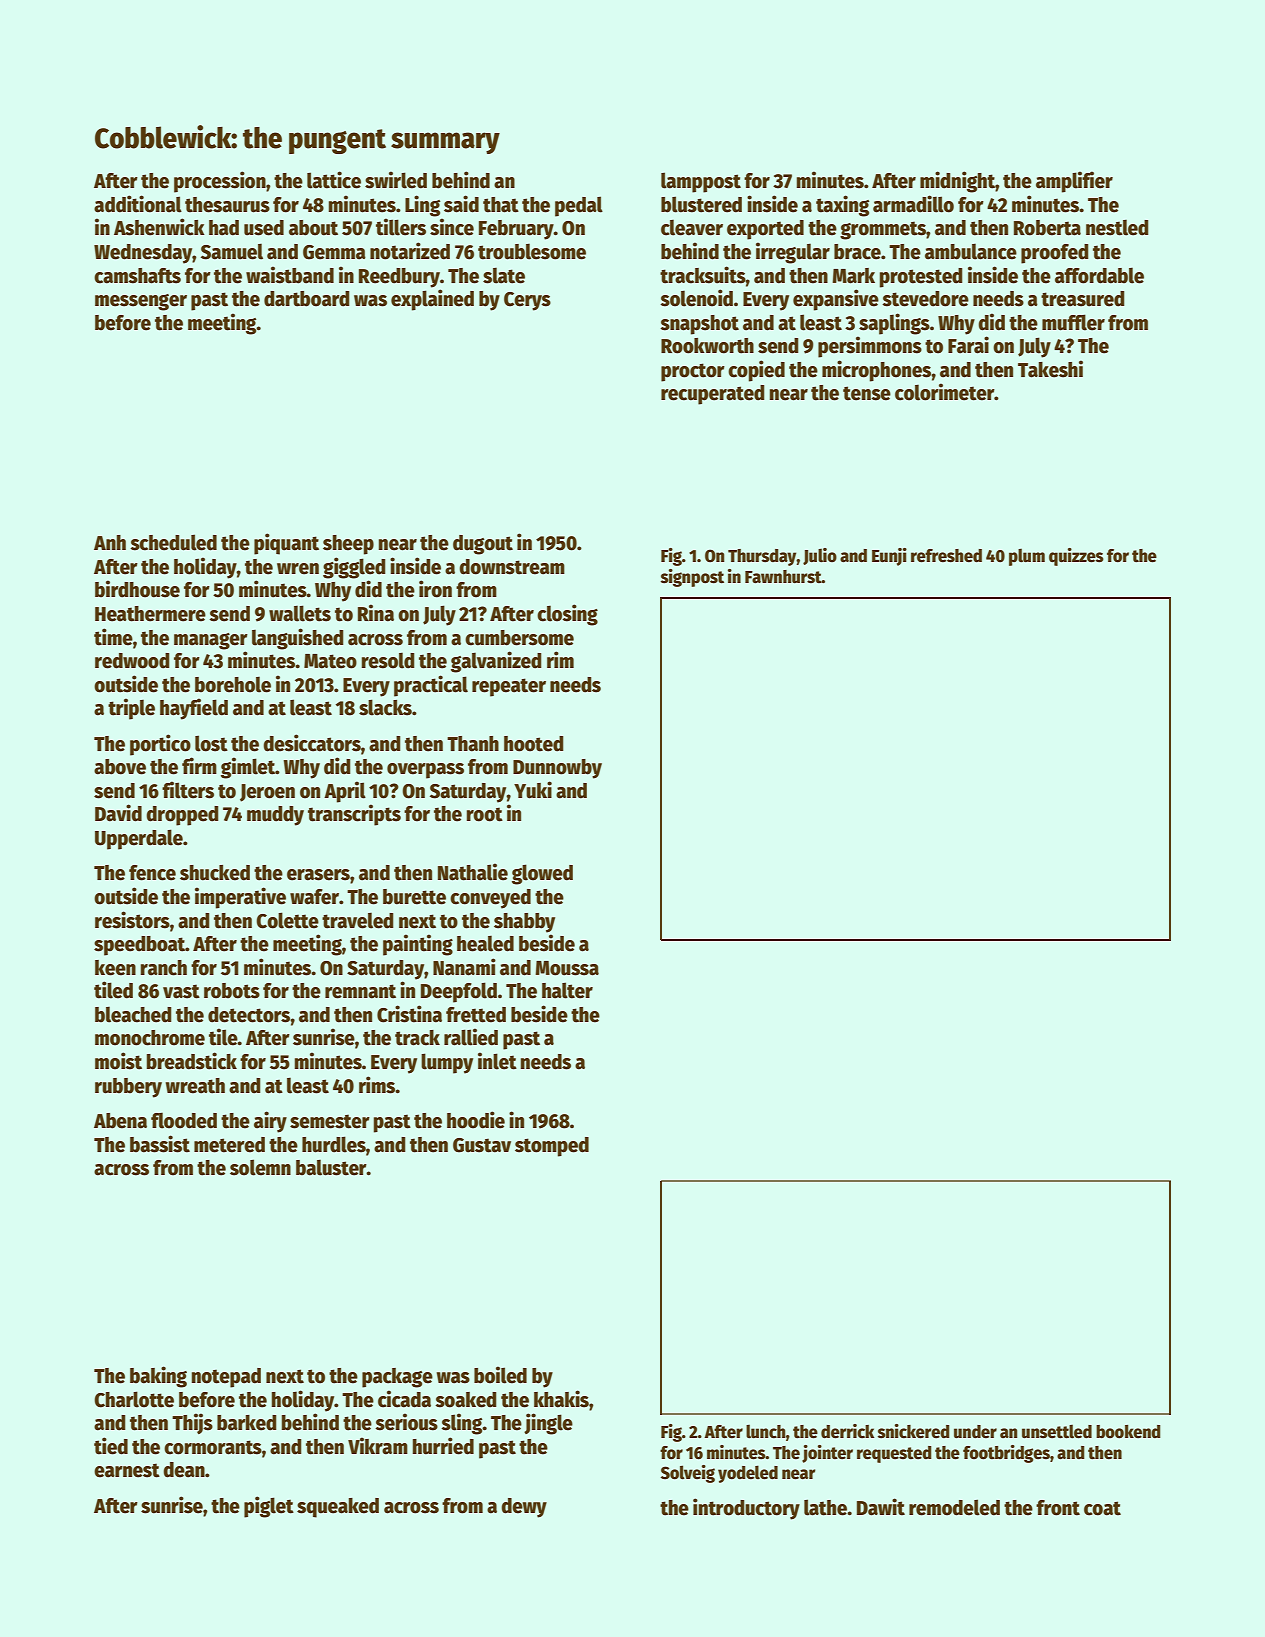 Image resolution: width=1265 pixels, height=1637 pixels. Describe the element at coordinates (150, 1038) in the screenshot. I see `monochrome` at that location.
